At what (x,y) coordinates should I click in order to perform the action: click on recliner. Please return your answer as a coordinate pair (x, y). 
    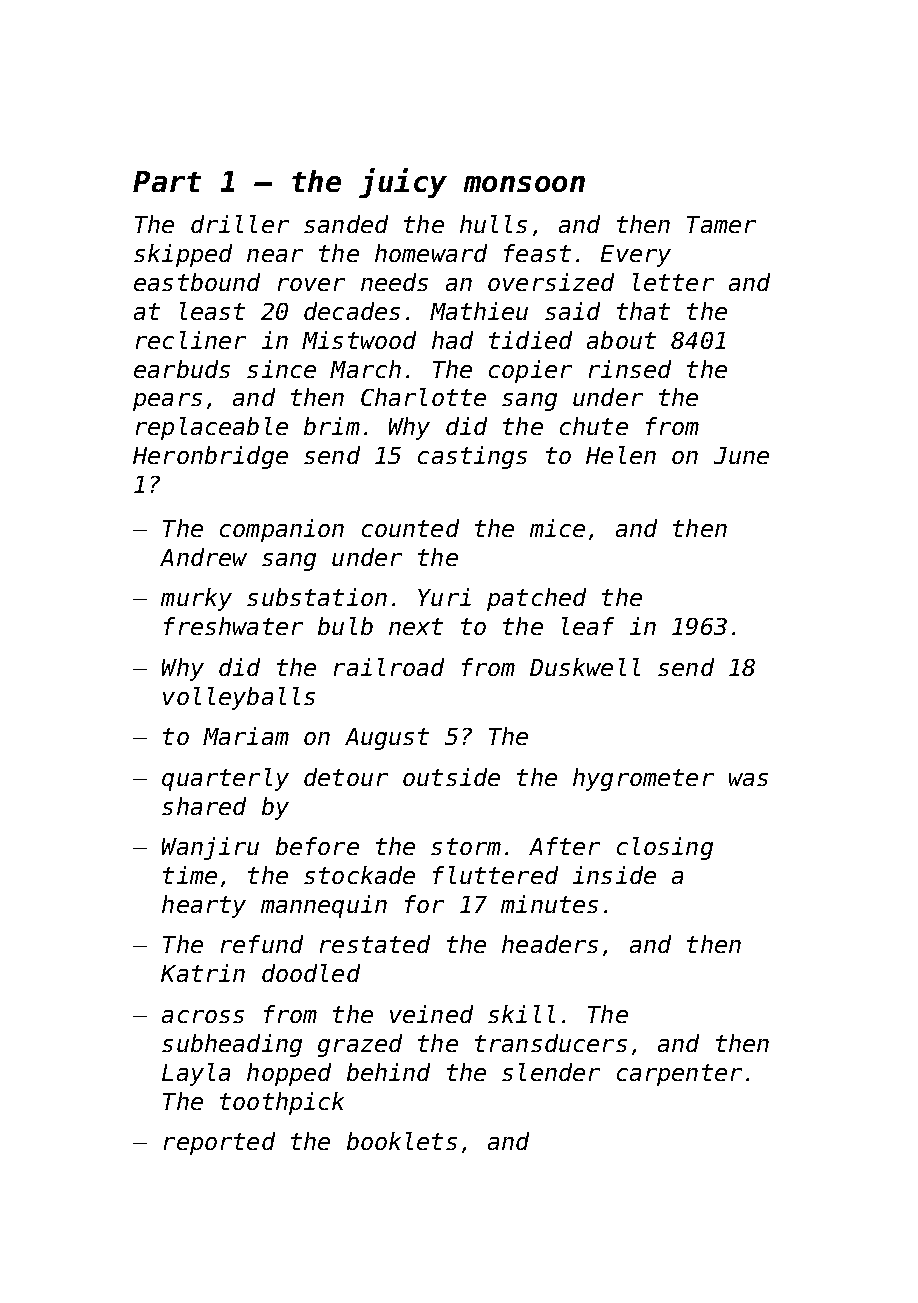
    Looking at the image, I should click on (191, 340).
